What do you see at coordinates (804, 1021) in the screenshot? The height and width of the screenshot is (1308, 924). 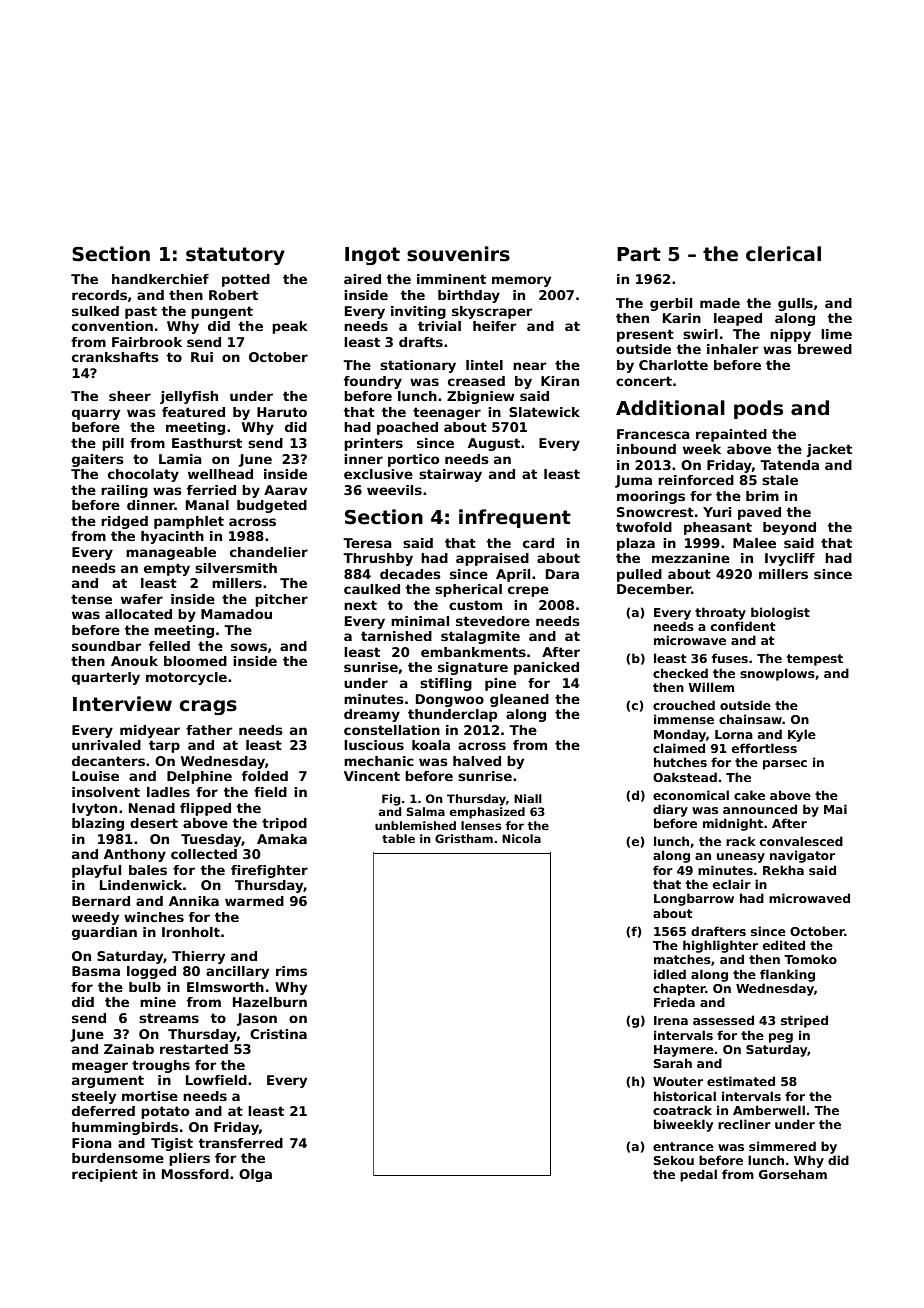 I see `striped` at bounding box center [804, 1021].
